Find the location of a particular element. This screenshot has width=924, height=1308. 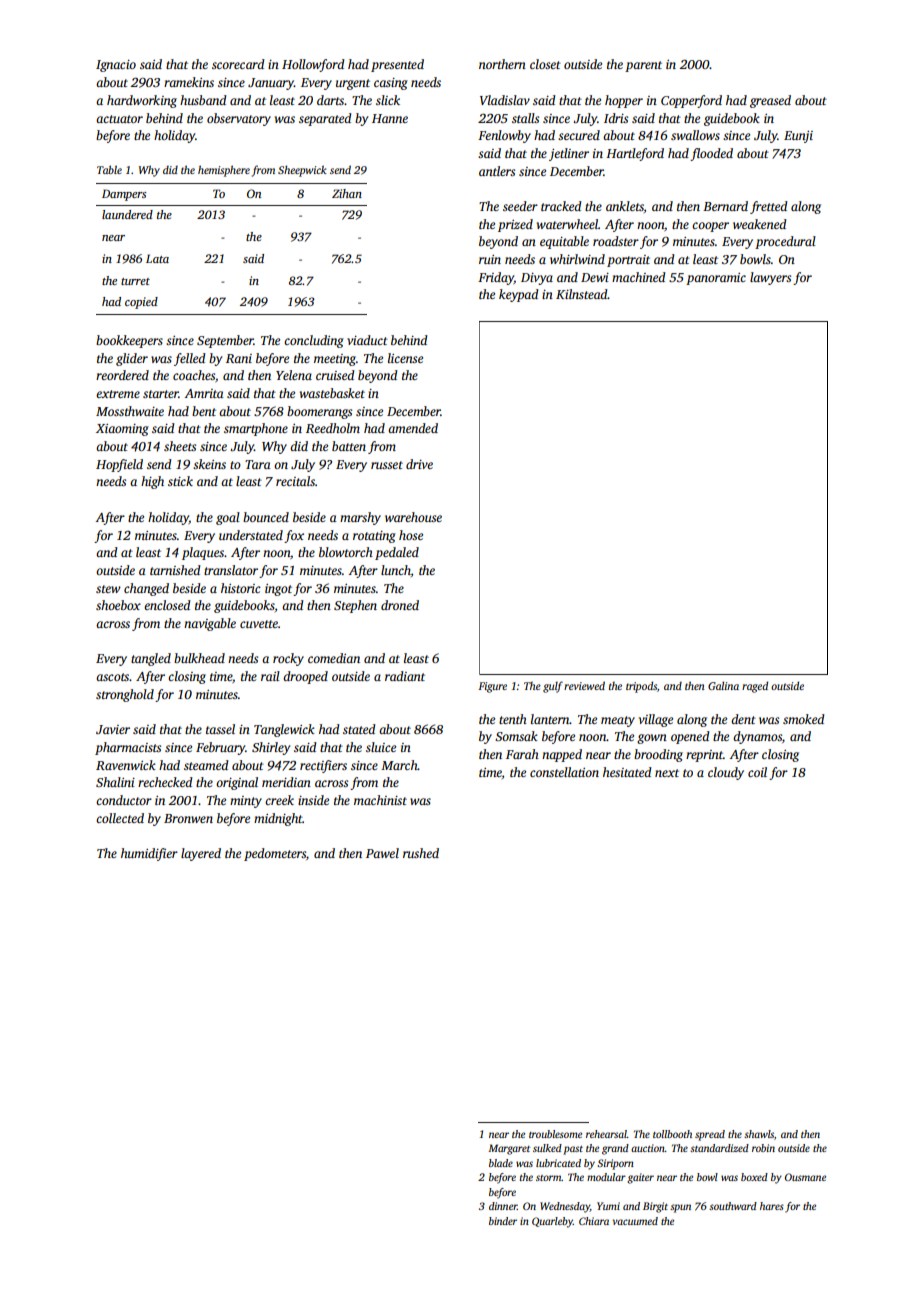

roadster is located at coordinates (616, 241).
